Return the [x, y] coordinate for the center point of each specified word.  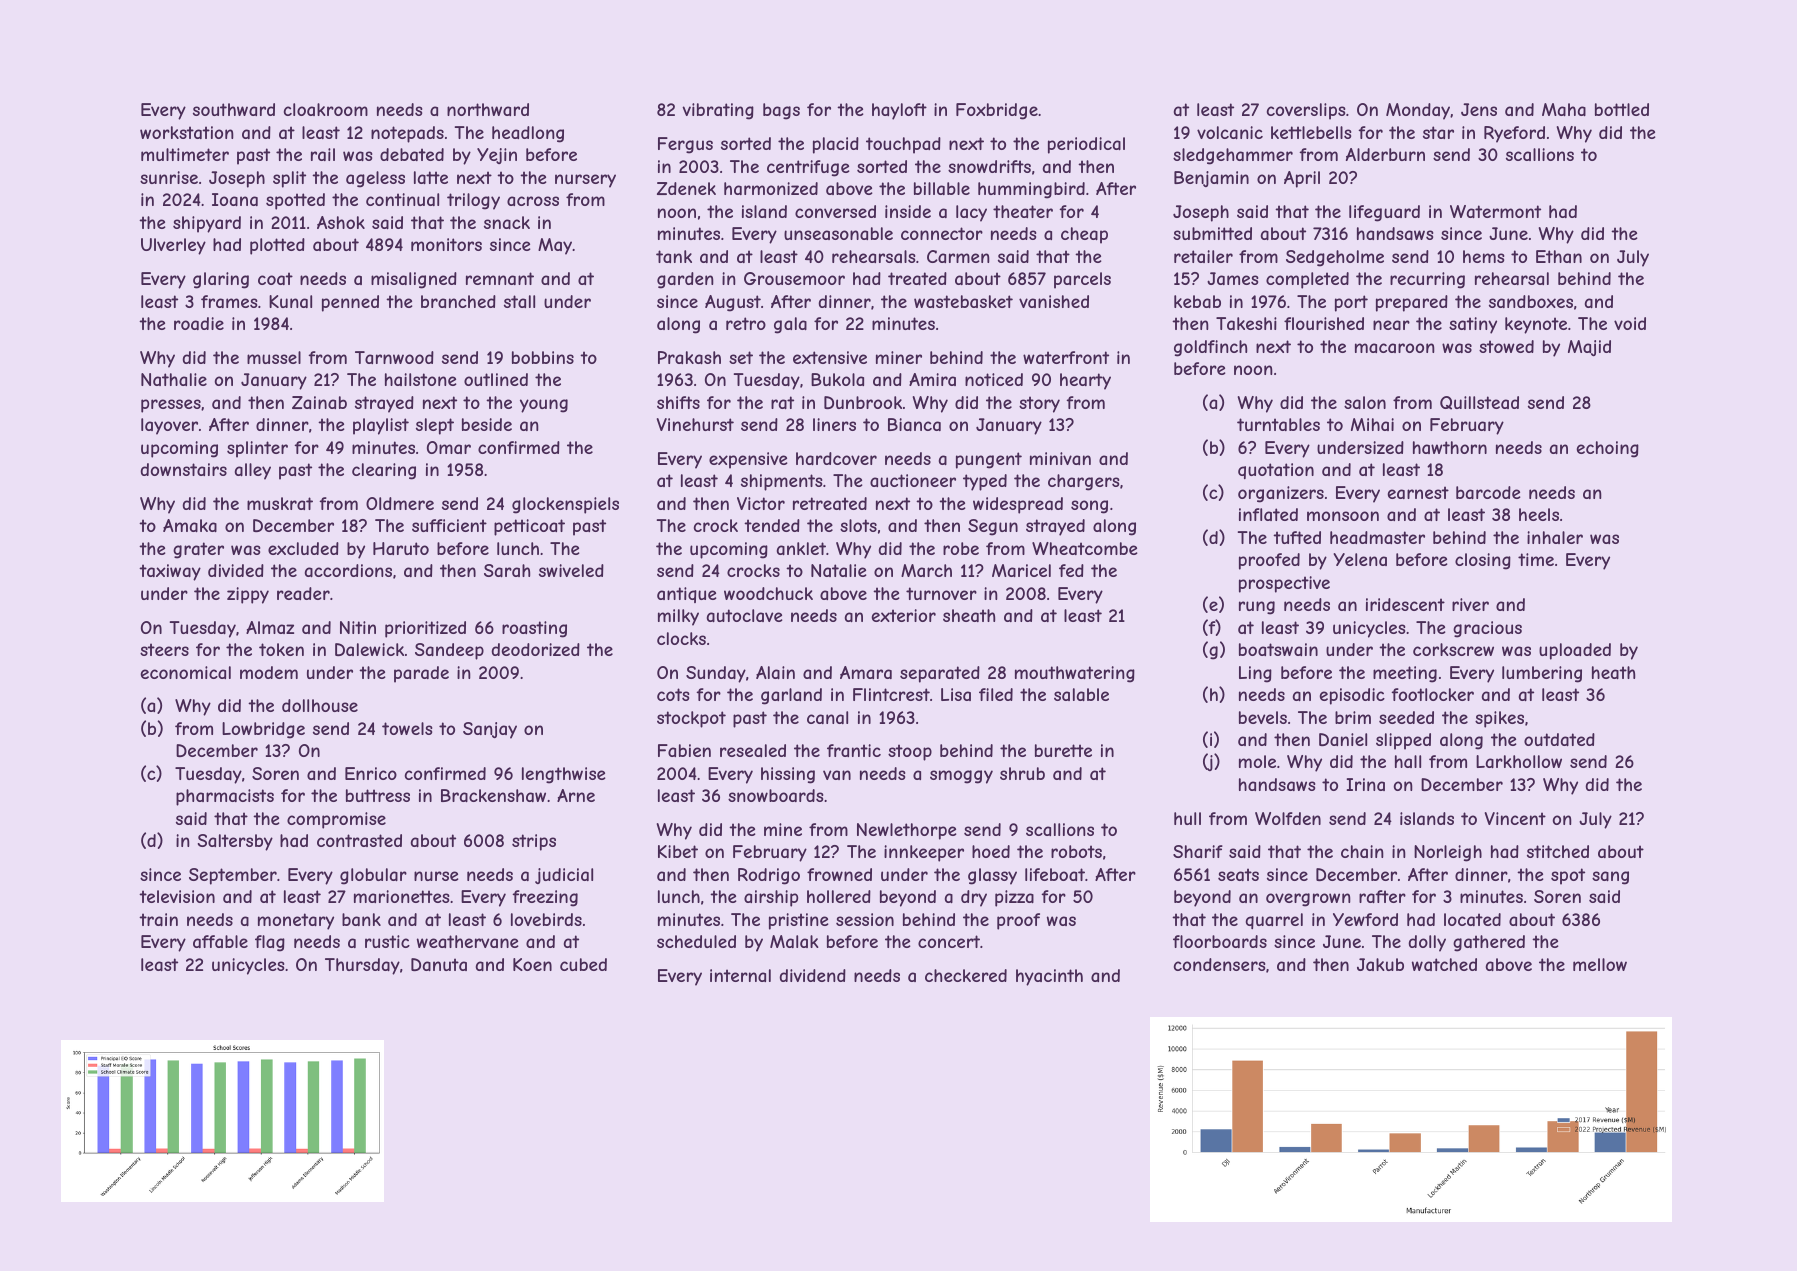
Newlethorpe [906, 831]
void [1630, 323]
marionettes [401, 896]
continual [402, 199]
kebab [1197, 301]
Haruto [401, 548]
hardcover [836, 458]
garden [685, 280]
